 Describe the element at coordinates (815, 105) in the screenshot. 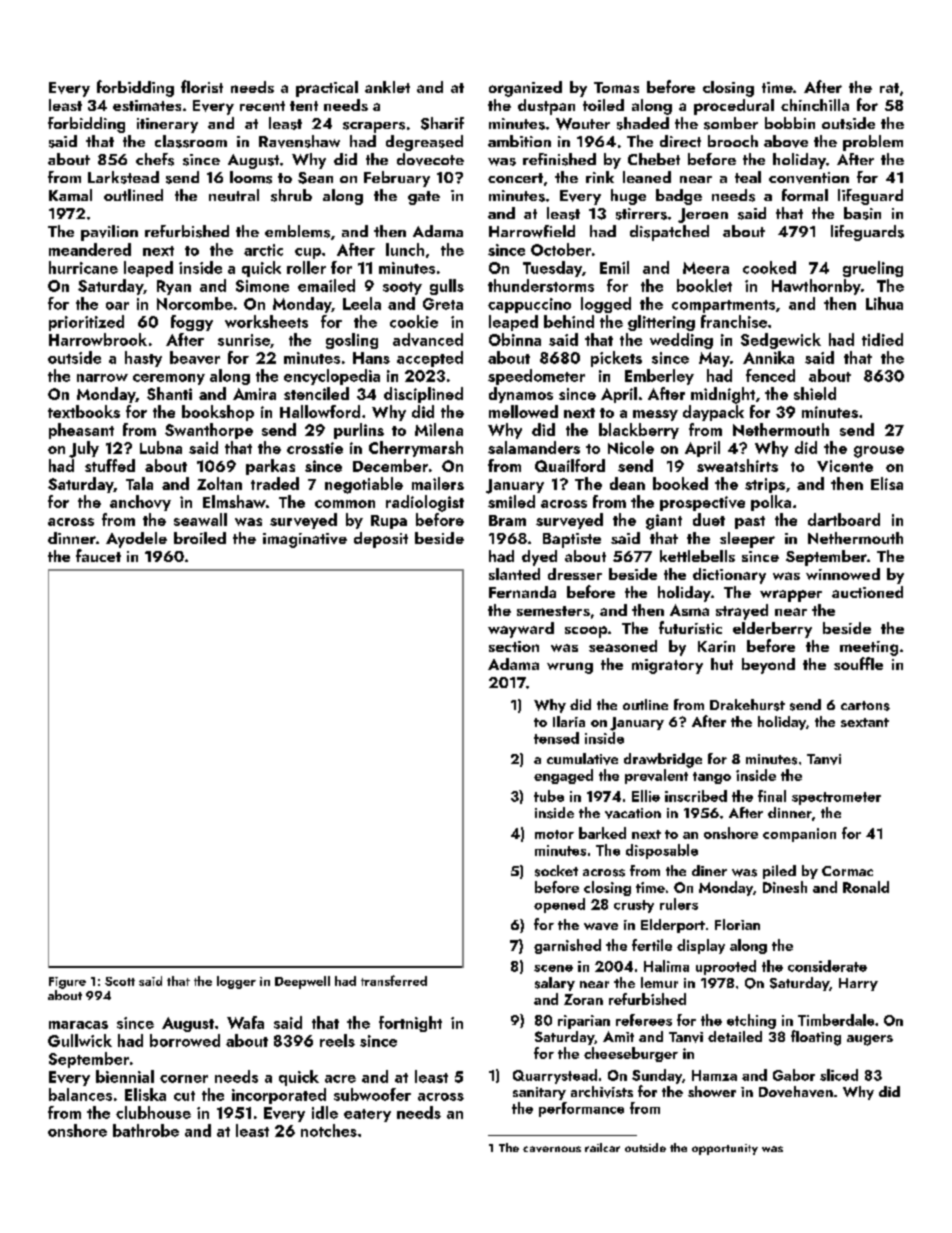

I see `chinchilla` at that location.
